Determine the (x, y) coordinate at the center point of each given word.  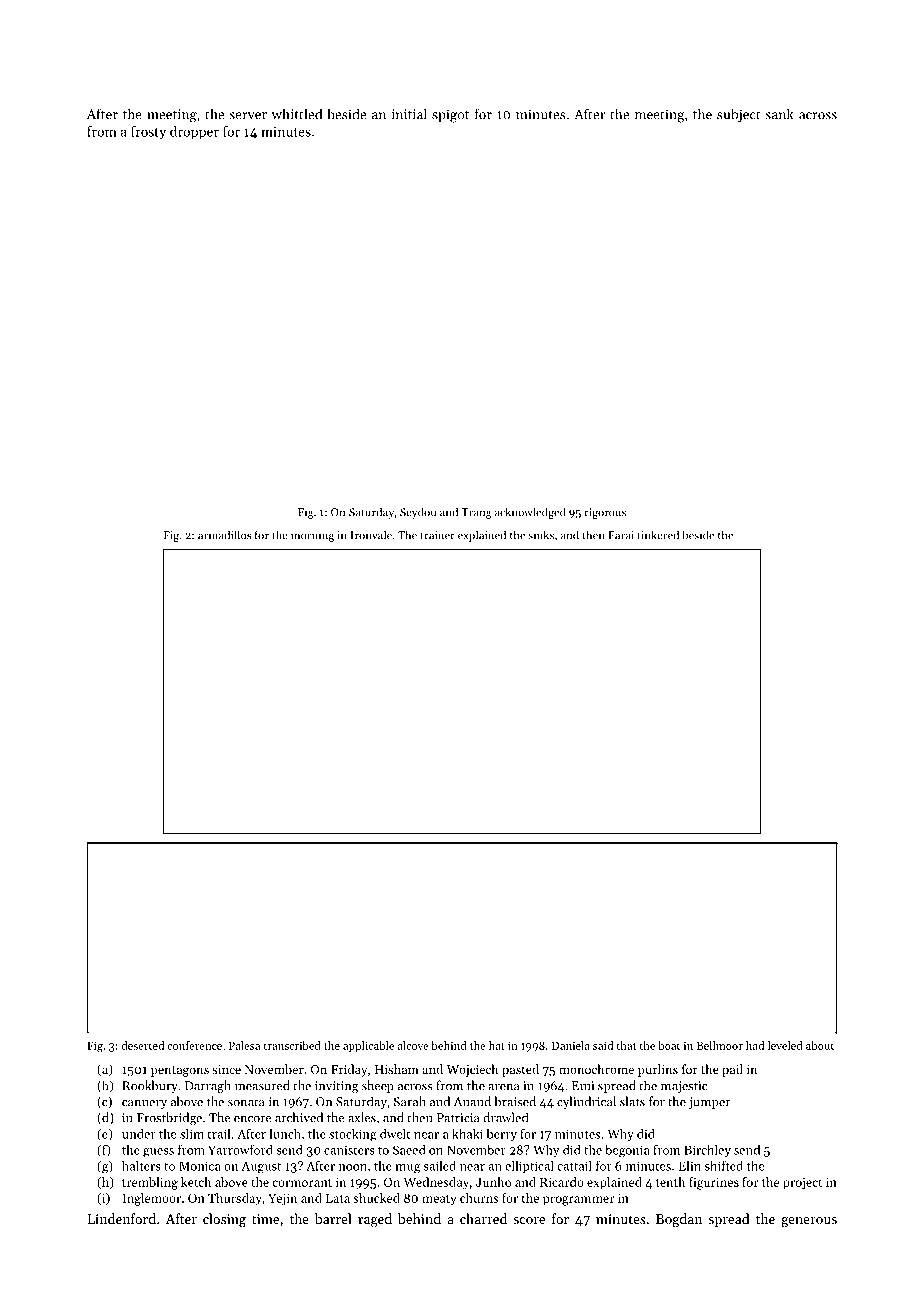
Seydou (418, 513)
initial (409, 114)
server (248, 116)
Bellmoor (720, 1045)
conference (194, 1045)
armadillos (224, 535)
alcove (413, 1045)
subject (739, 115)
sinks (541, 535)
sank (779, 114)
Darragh (208, 1086)
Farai (621, 535)
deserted (143, 1045)
